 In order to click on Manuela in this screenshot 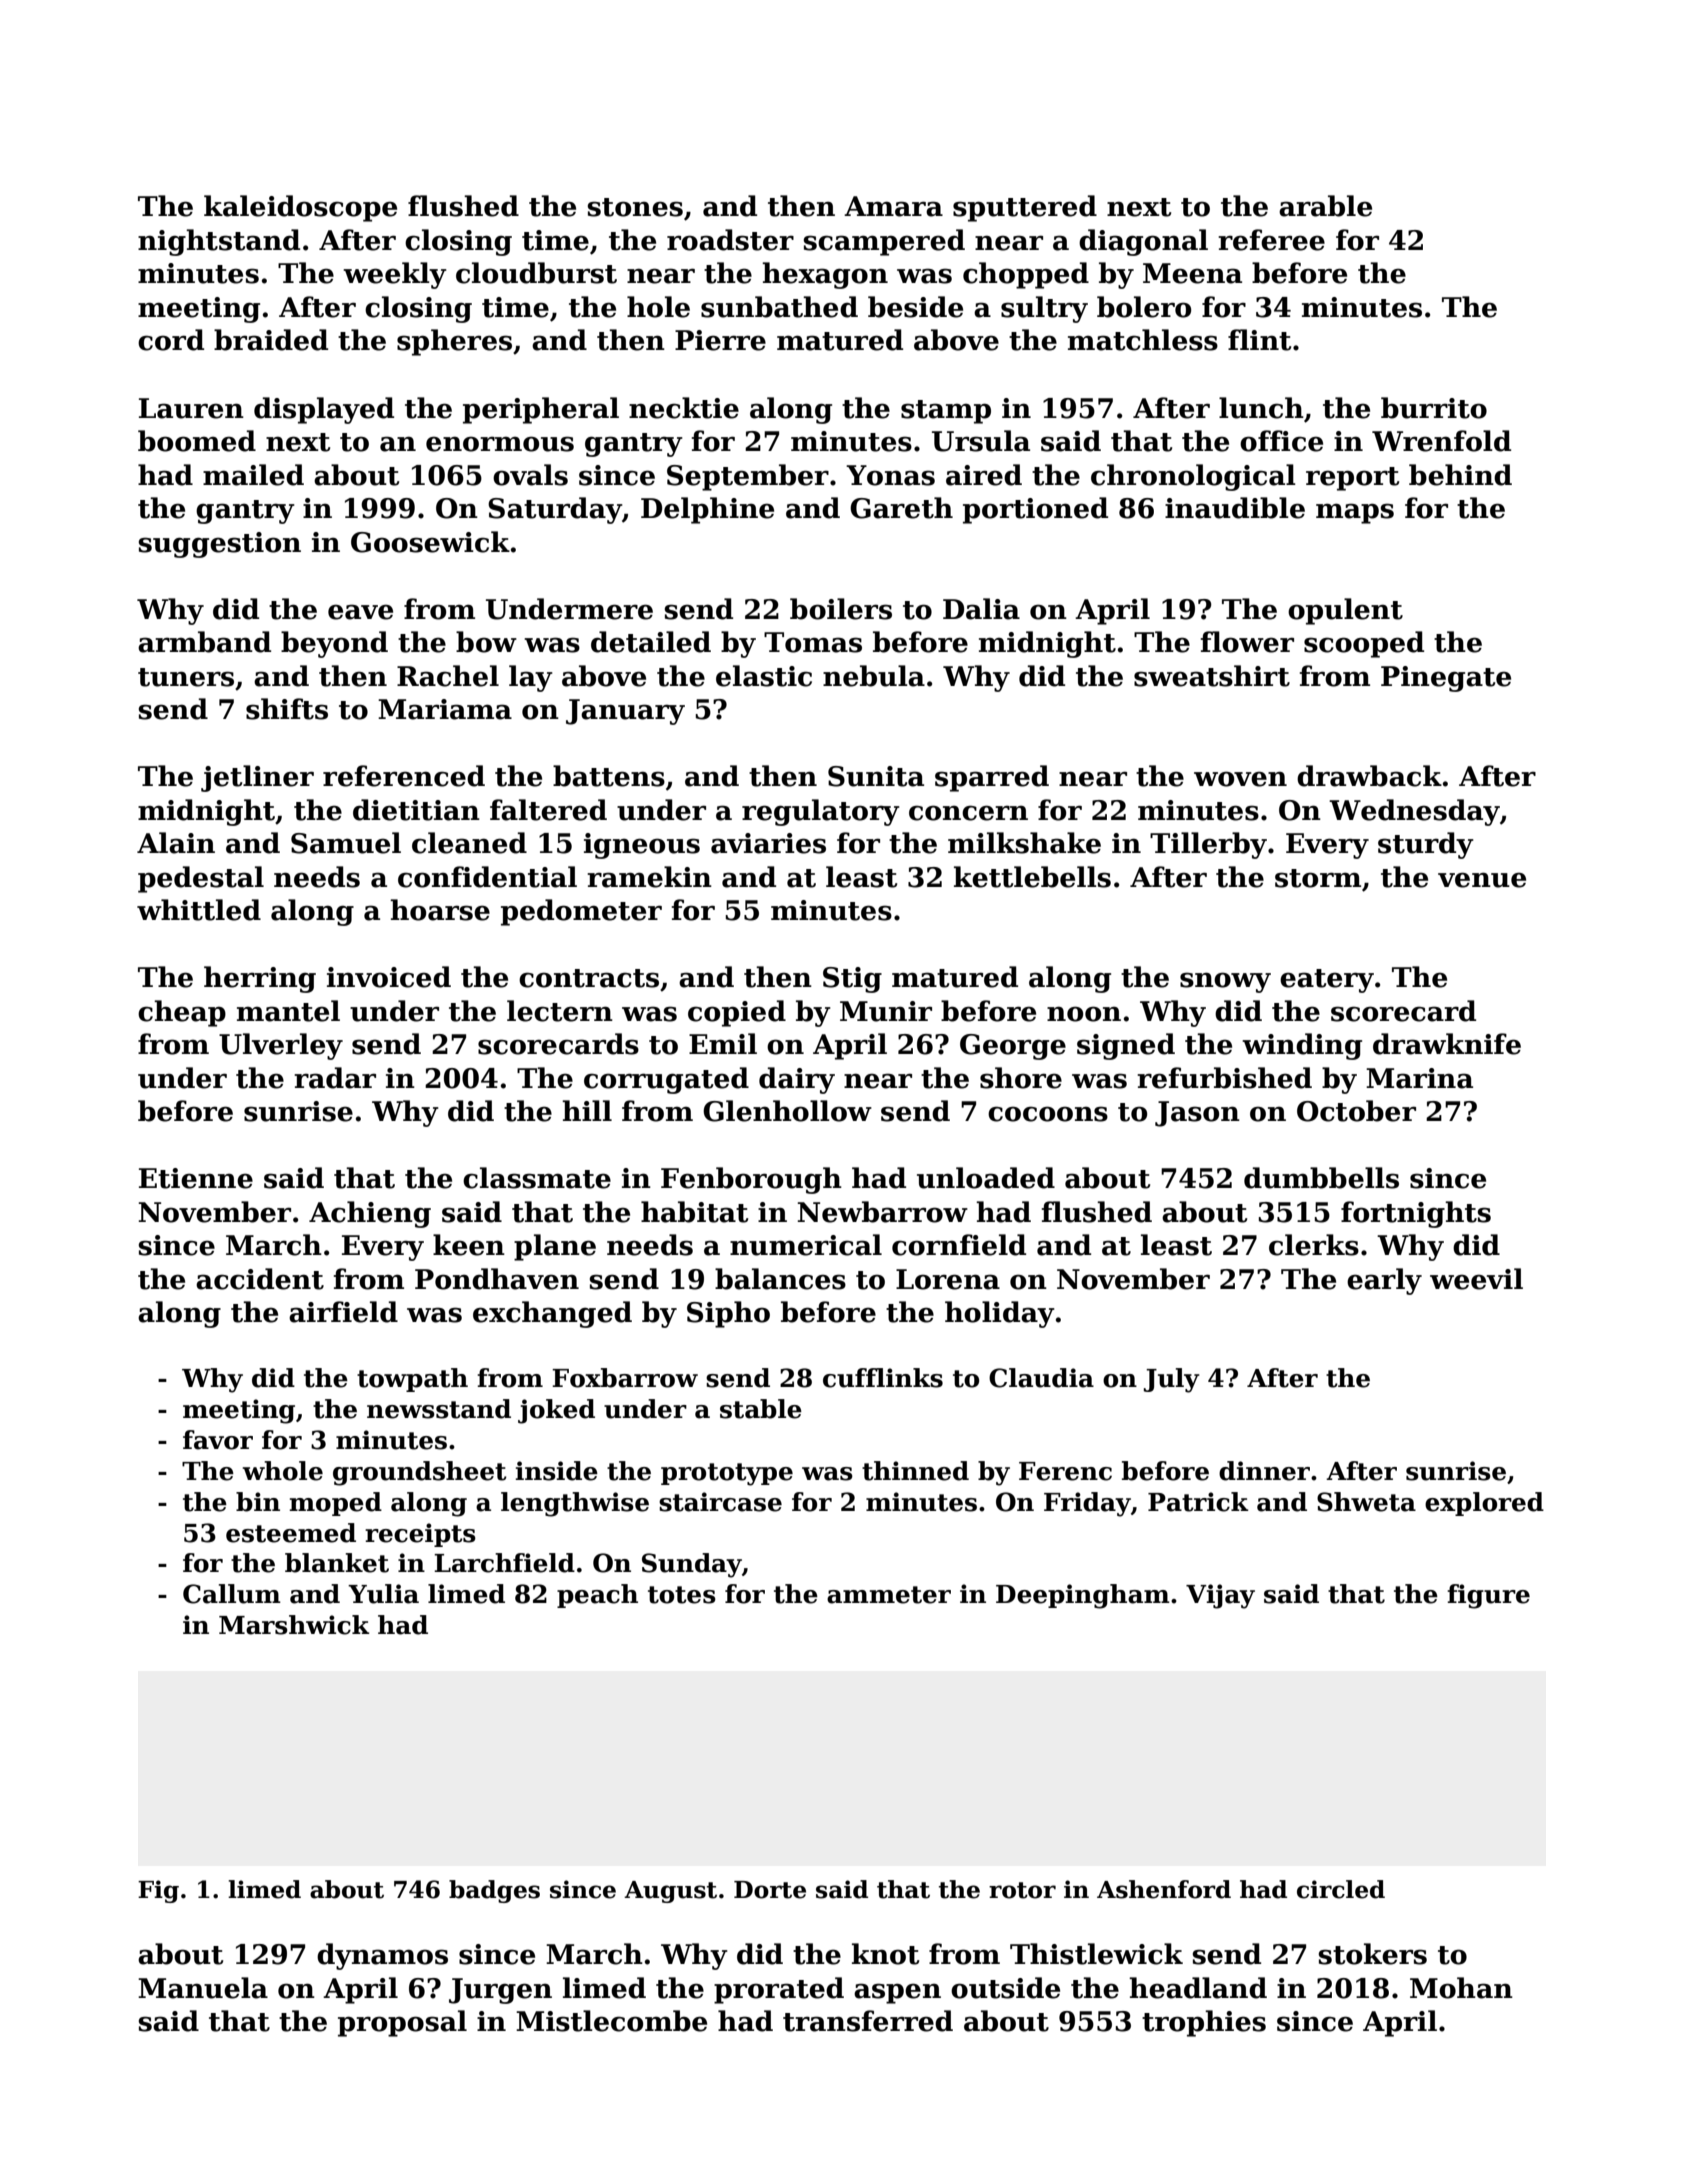, I will do `click(203, 1988)`.
